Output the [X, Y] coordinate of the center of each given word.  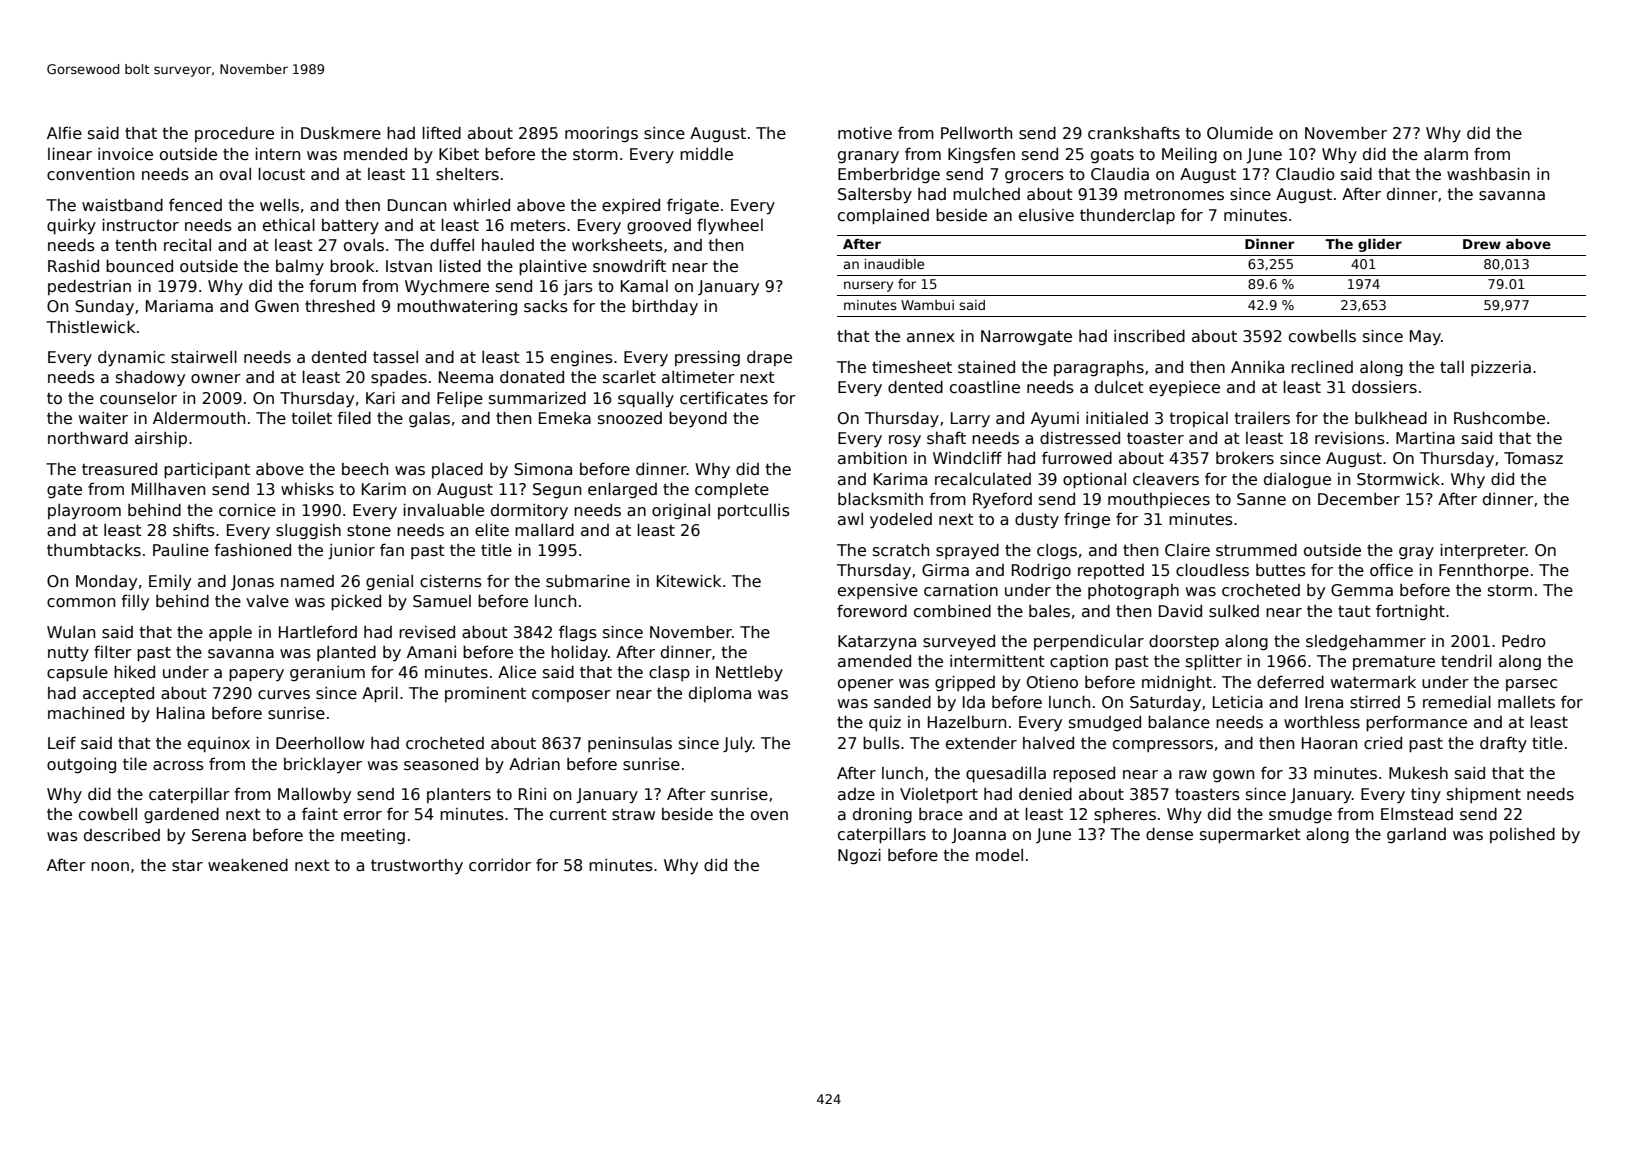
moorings [601, 134]
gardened [181, 815]
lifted [441, 132]
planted [346, 653]
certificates [724, 398]
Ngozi [859, 856]
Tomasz [1533, 458]
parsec [1531, 685]
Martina [1425, 438]
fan [392, 549]
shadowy [150, 378]
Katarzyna [877, 643]
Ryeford [1002, 500]
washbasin [1488, 174]
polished [1522, 835]
